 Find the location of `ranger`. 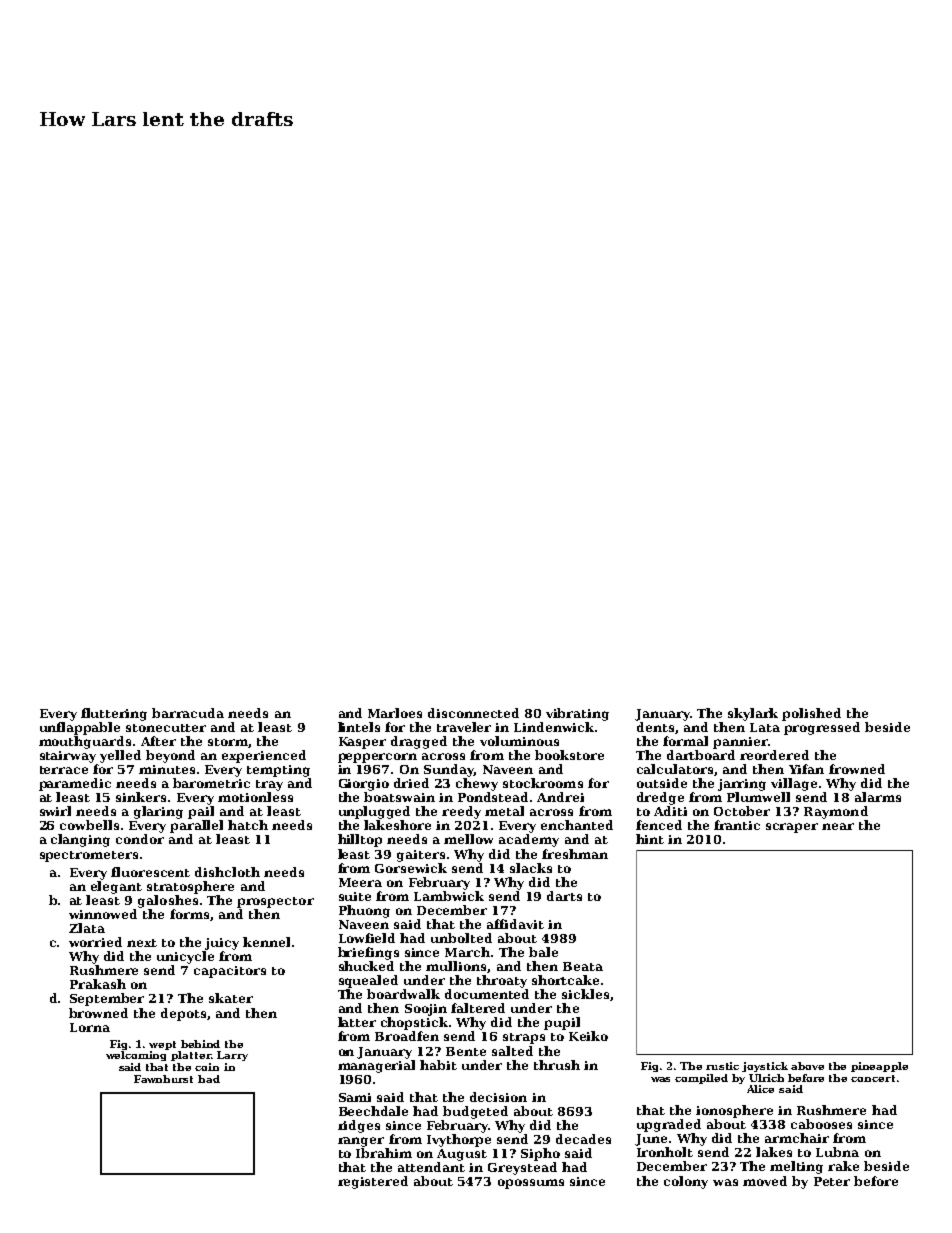

ranger is located at coordinates (361, 1142).
